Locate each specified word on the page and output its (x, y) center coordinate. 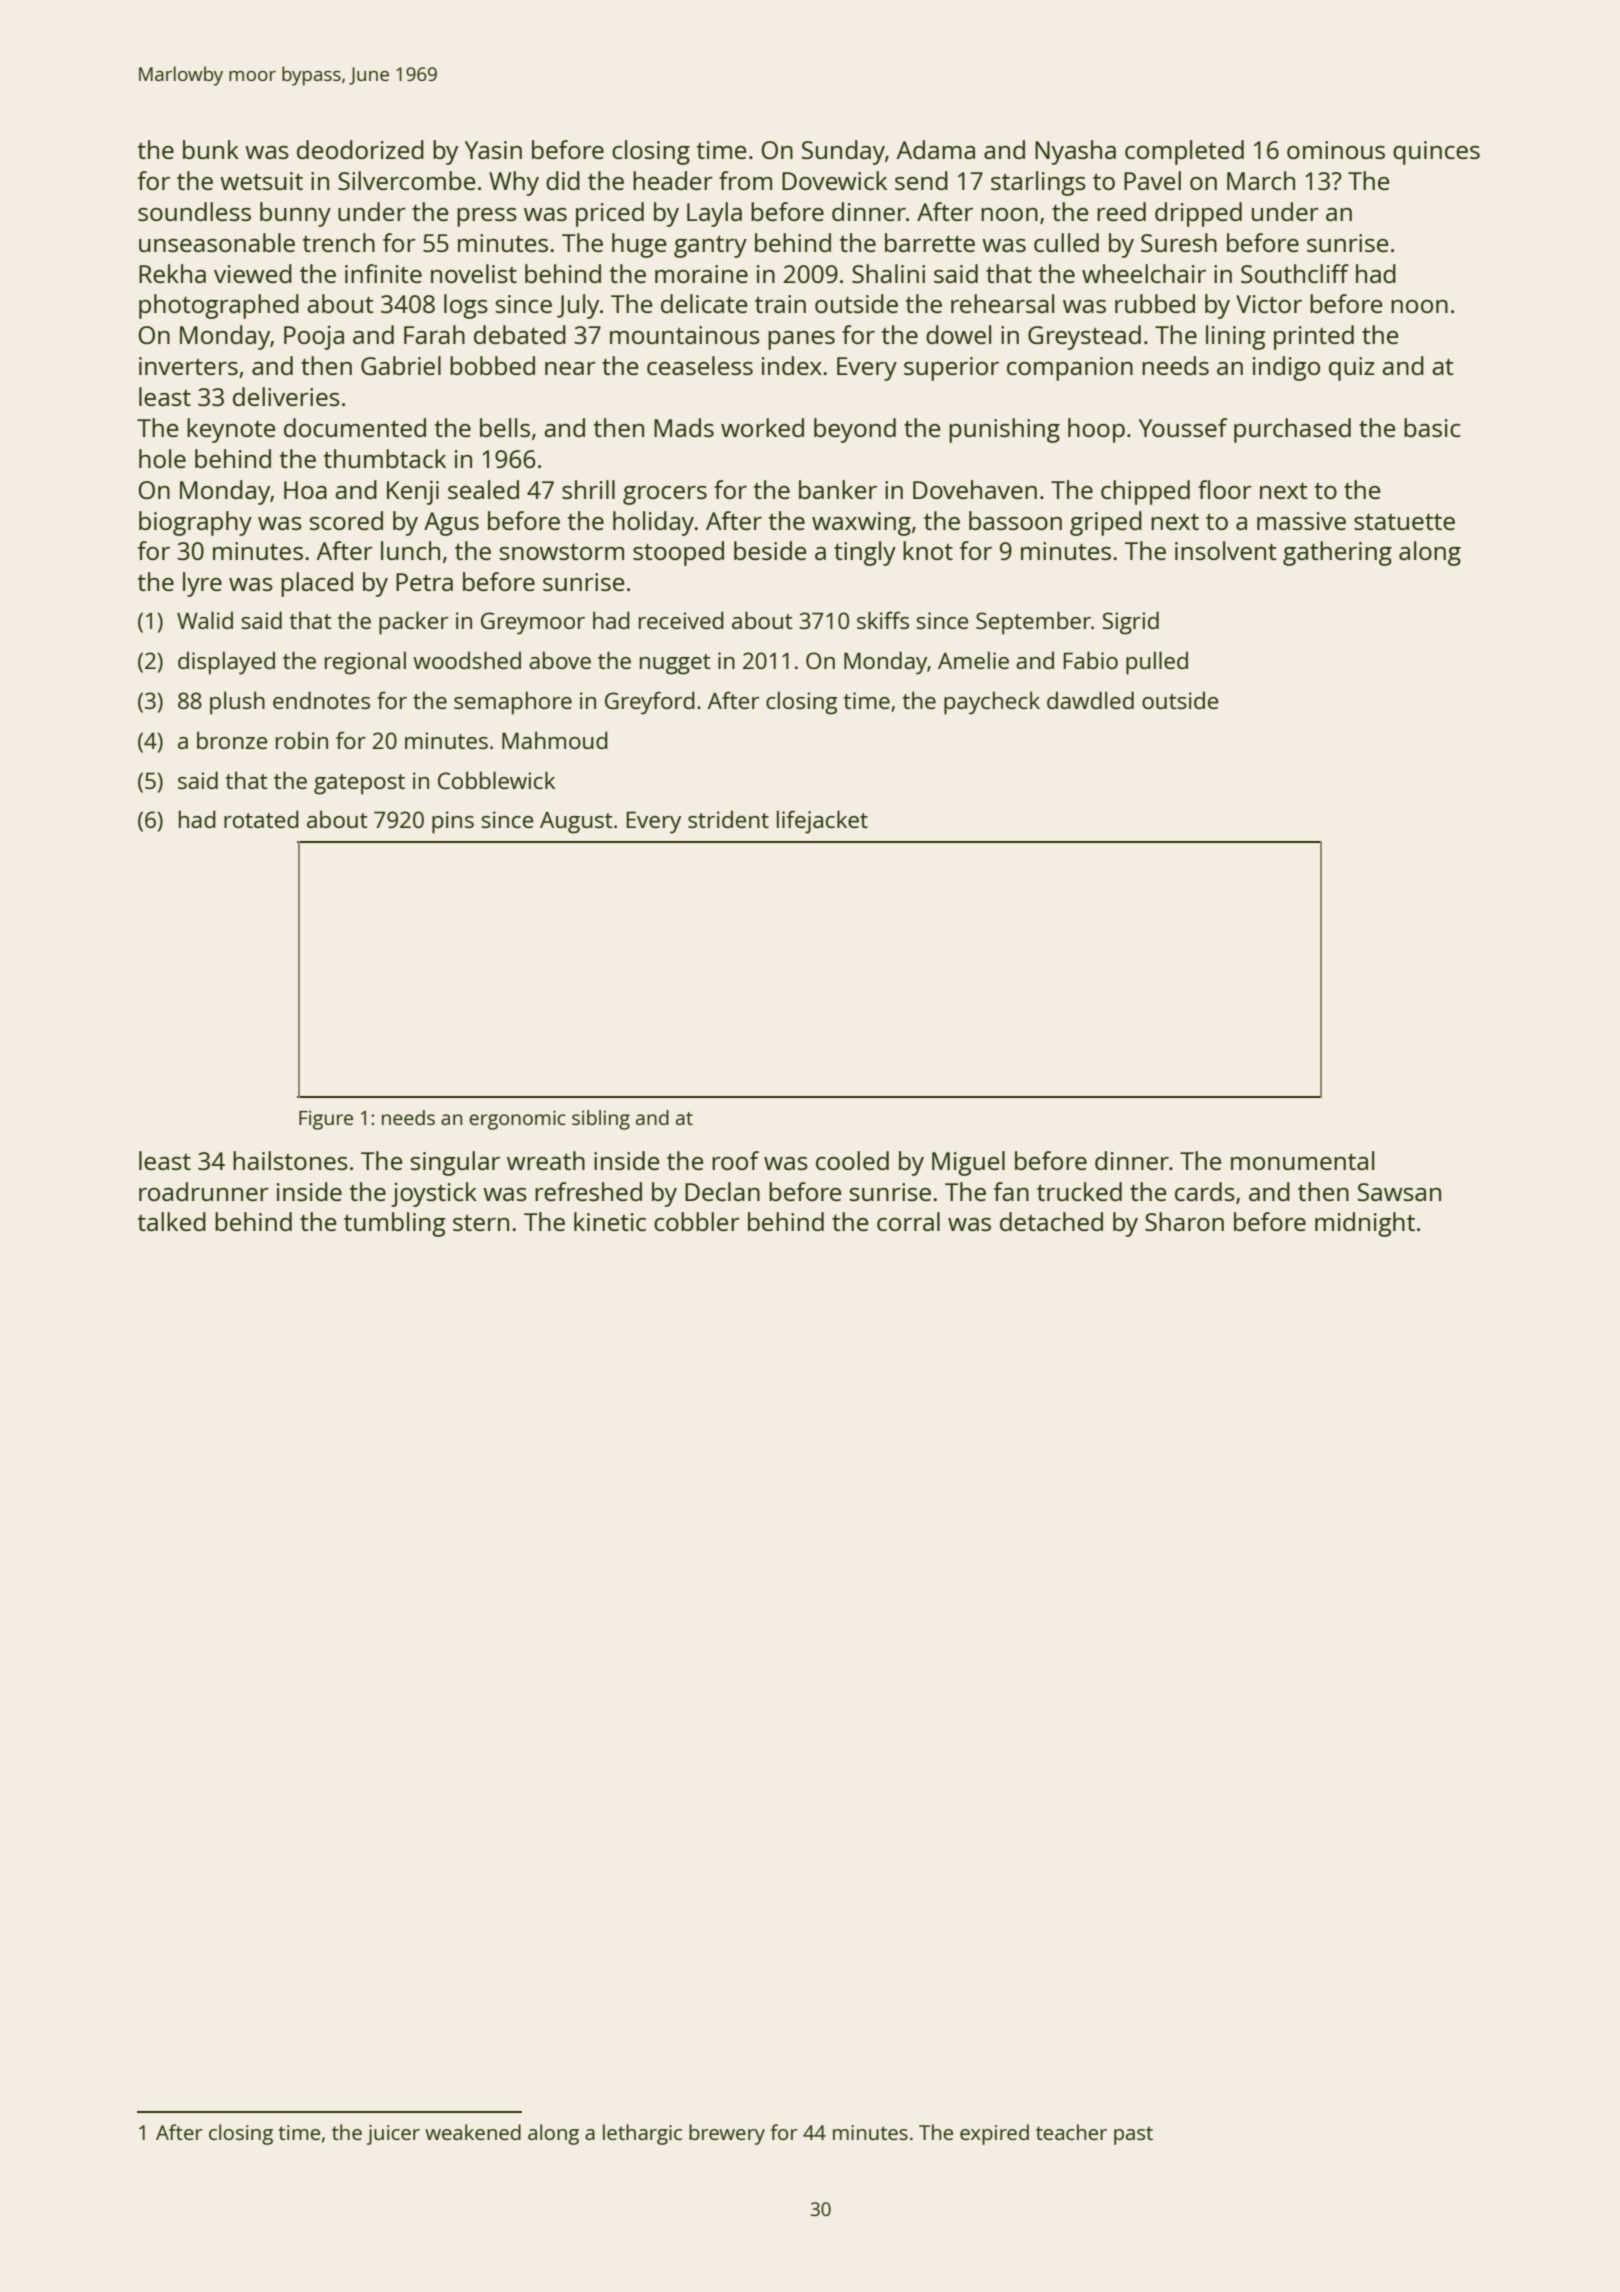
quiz (1352, 369)
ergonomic (517, 1120)
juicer (393, 2135)
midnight (1365, 1224)
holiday (654, 523)
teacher (1071, 2132)
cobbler (697, 1221)
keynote (231, 430)
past (1133, 2135)
